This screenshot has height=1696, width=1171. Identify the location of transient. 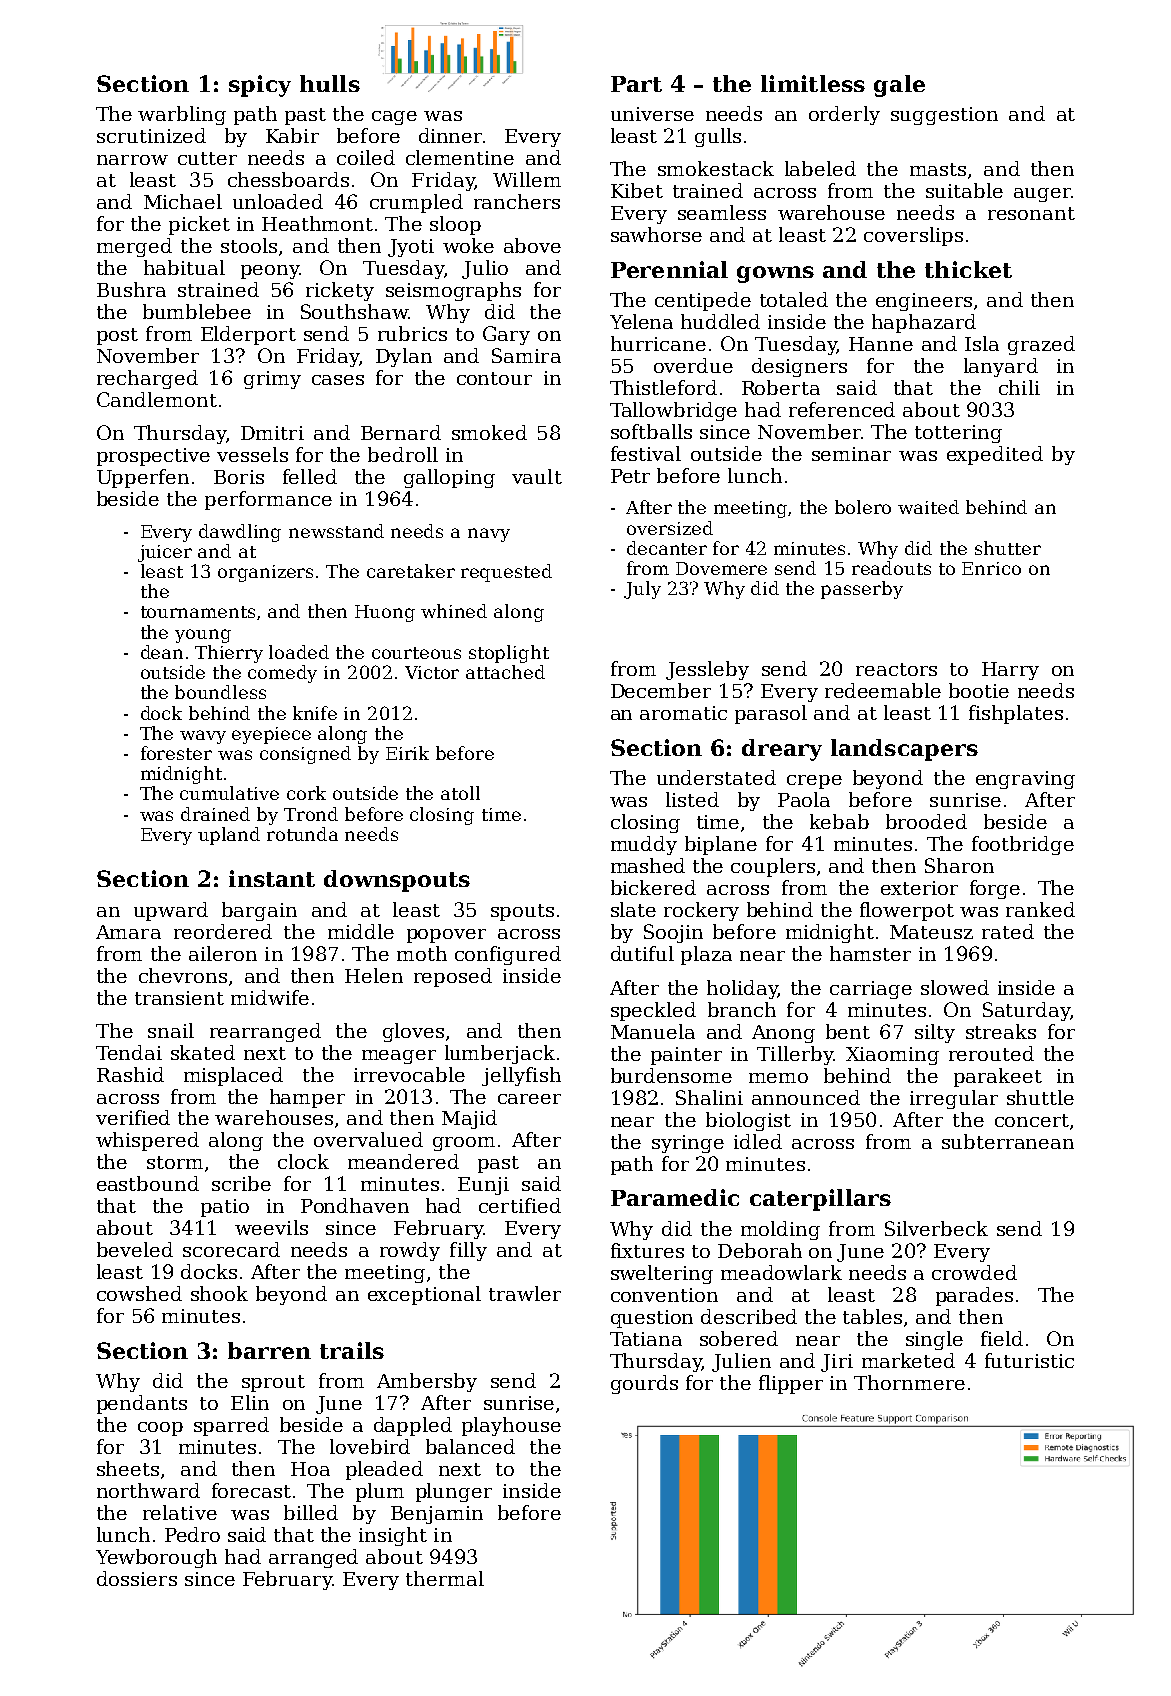
(179, 998).
